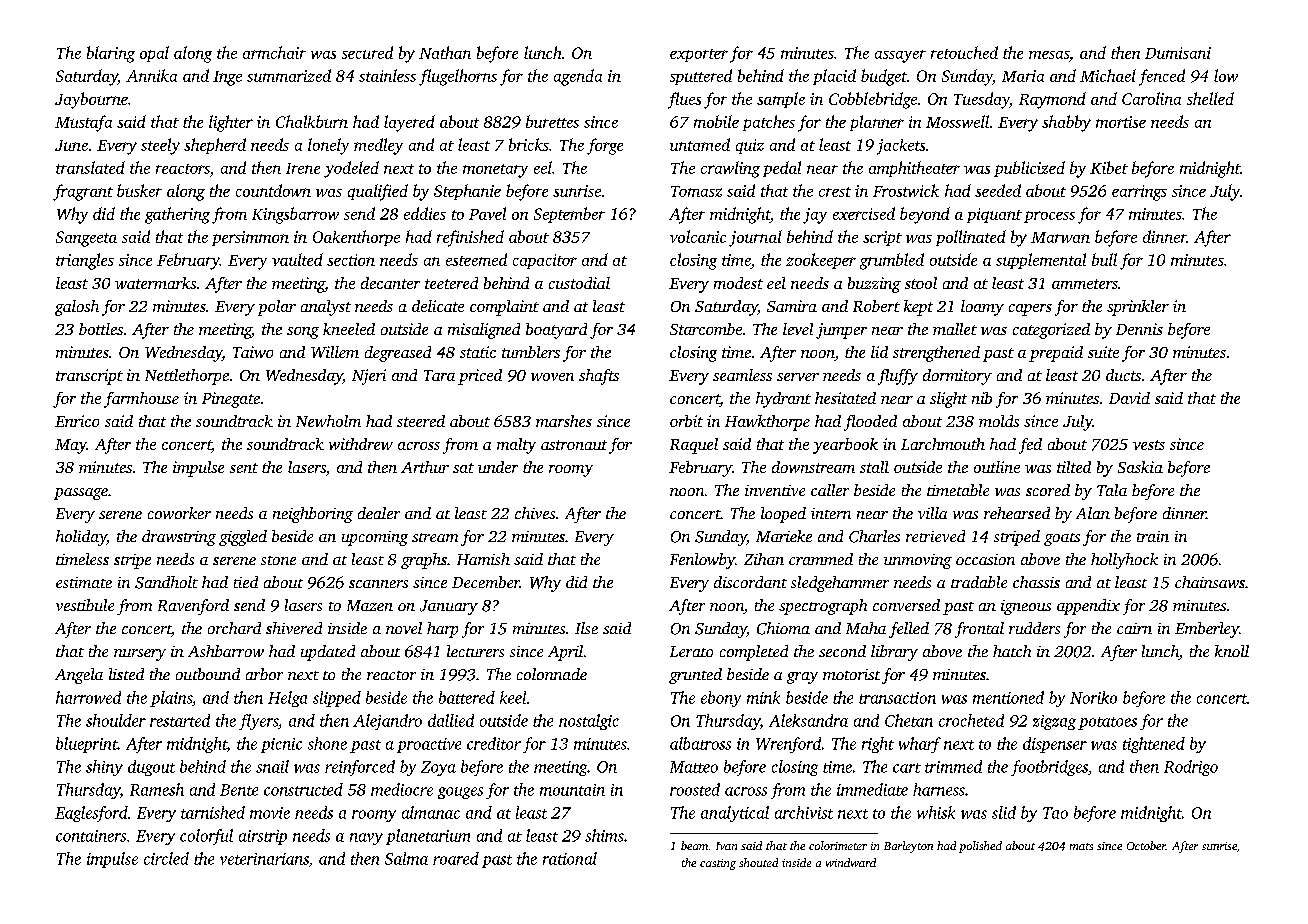 The image size is (1308, 924). What do you see at coordinates (1138, 308) in the screenshot?
I see `sprinkler` at bounding box center [1138, 308].
